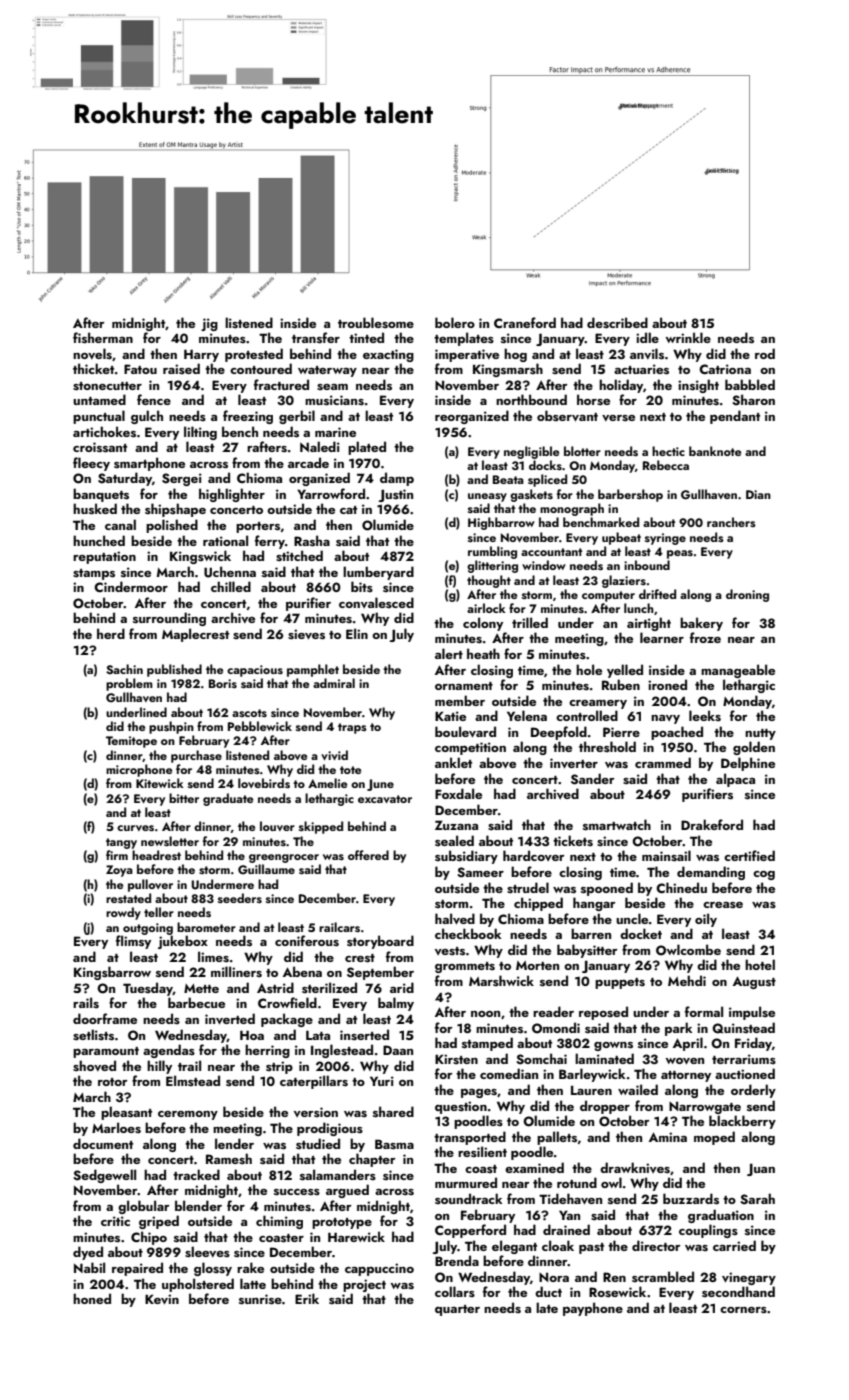 Image resolution: width=849 pixels, height=1400 pixels. I want to click on upbeat, so click(621, 538).
